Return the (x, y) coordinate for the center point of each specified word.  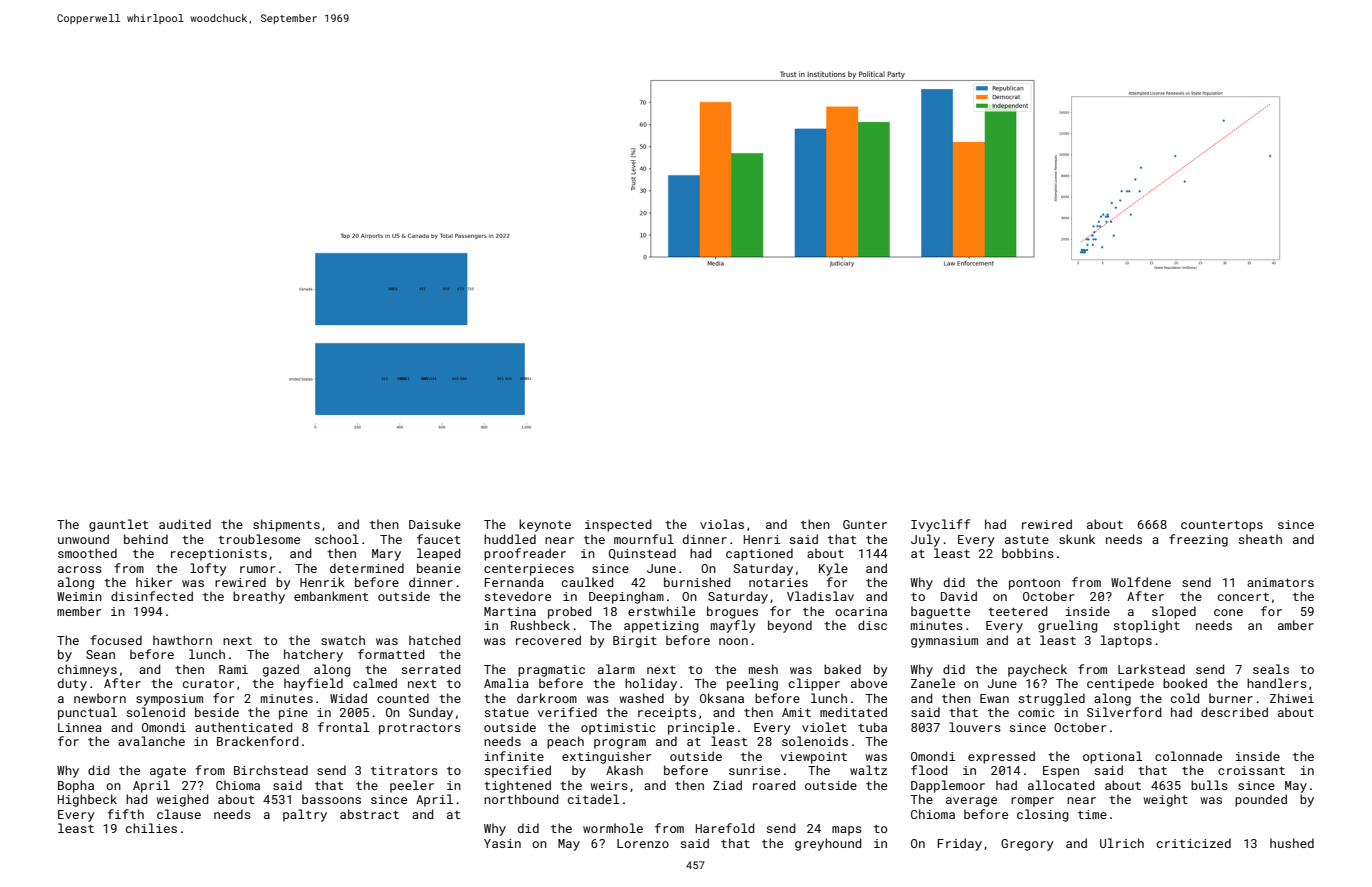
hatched (435, 640)
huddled (510, 539)
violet (824, 727)
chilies (151, 828)
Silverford (1124, 712)
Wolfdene (1141, 582)
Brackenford (258, 741)
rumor (257, 569)
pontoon (1034, 584)
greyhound (828, 844)
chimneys (87, 670)
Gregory (1027, 845)
